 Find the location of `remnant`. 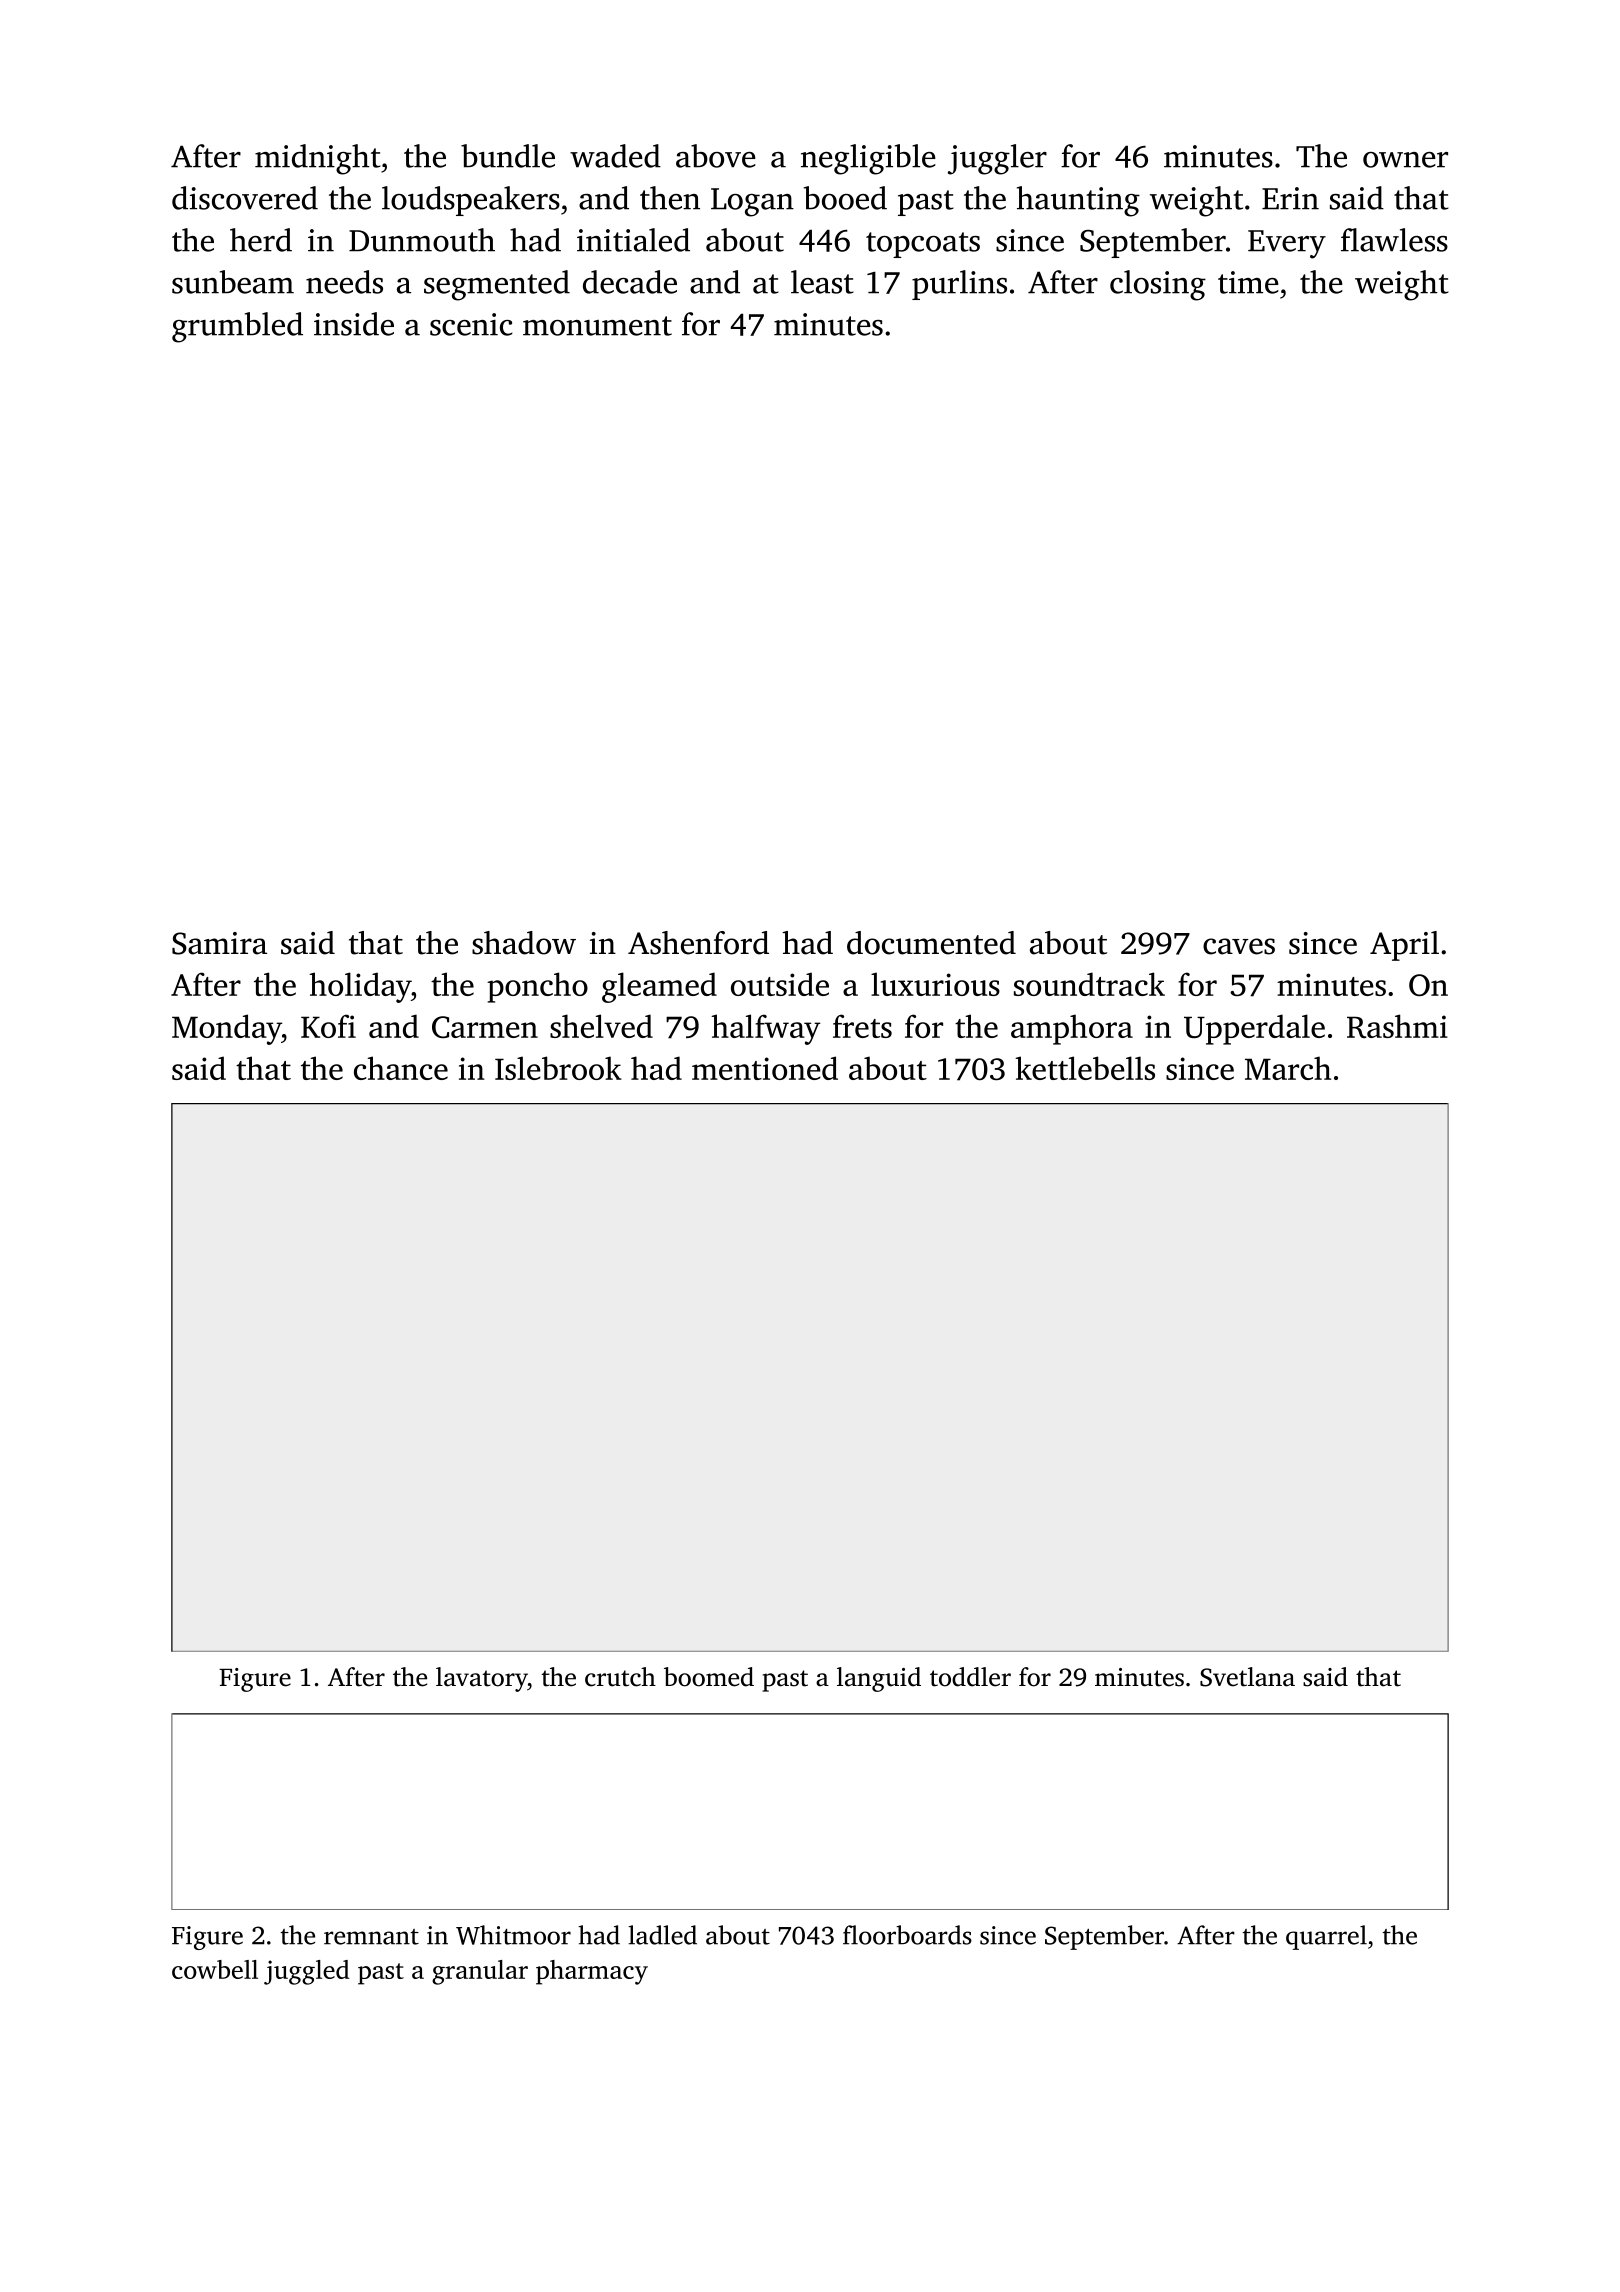

remnant is located at coordinates (371, 1937).
